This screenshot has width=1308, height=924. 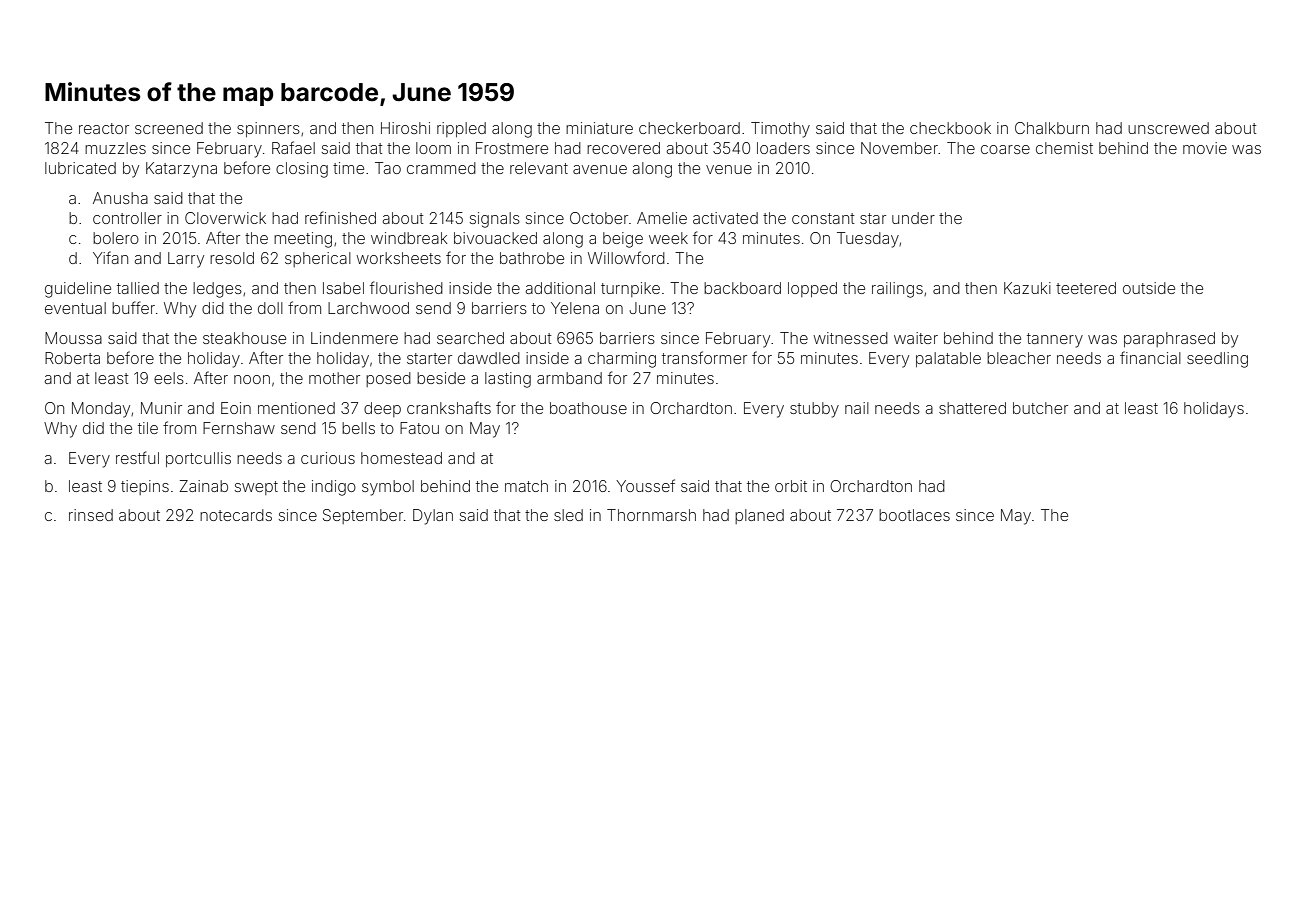 I want to click on Yelena, so click(x=575, y=308).
